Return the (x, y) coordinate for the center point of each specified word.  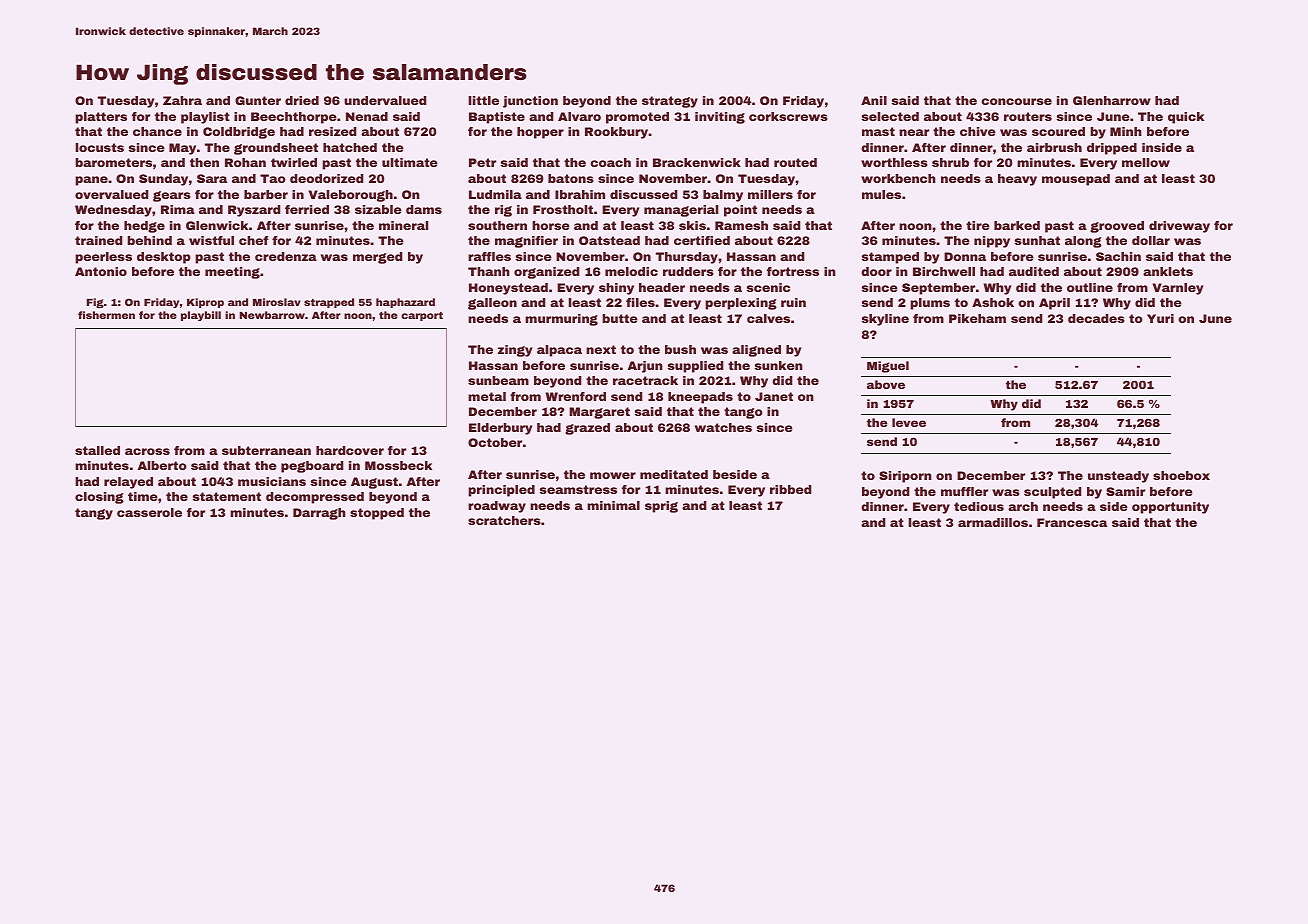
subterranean (266, 450)
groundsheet (276, 149)
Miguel (888, 367)
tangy (94, 514)
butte (620, 318)
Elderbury (500, 429)
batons (571, 178)
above (886, 384)
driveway (1179, 227)
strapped (329, 303)
